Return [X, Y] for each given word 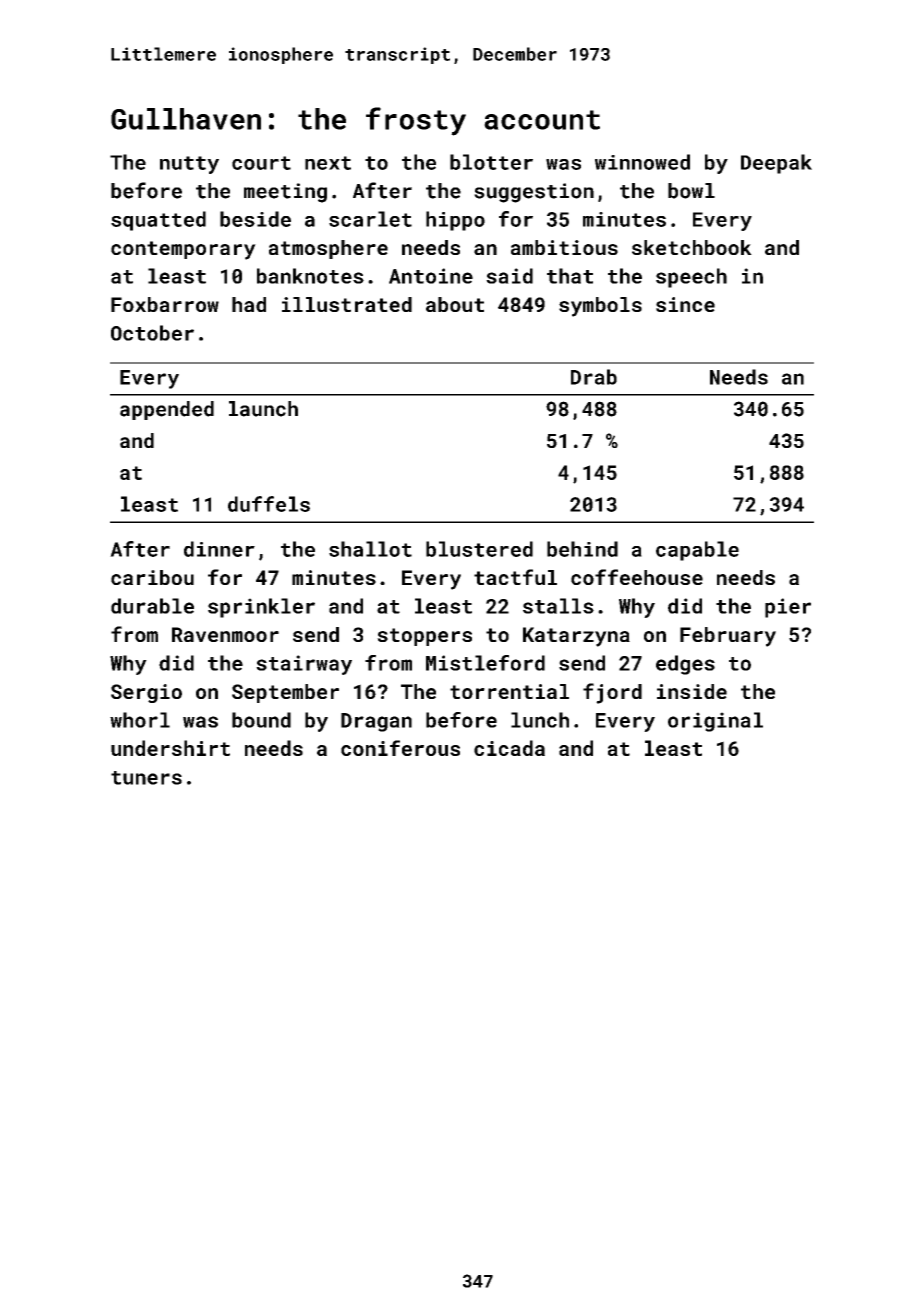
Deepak [776, 164]
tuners [146, 778]
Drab [594, 377]
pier [788, 608]
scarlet [370, 219]
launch [263, 409]
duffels [269, 504]
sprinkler [261, 608]
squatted [158, 221]
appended [167, 410]
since [685, 304]
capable [697, 551]
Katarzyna [576, 637]
